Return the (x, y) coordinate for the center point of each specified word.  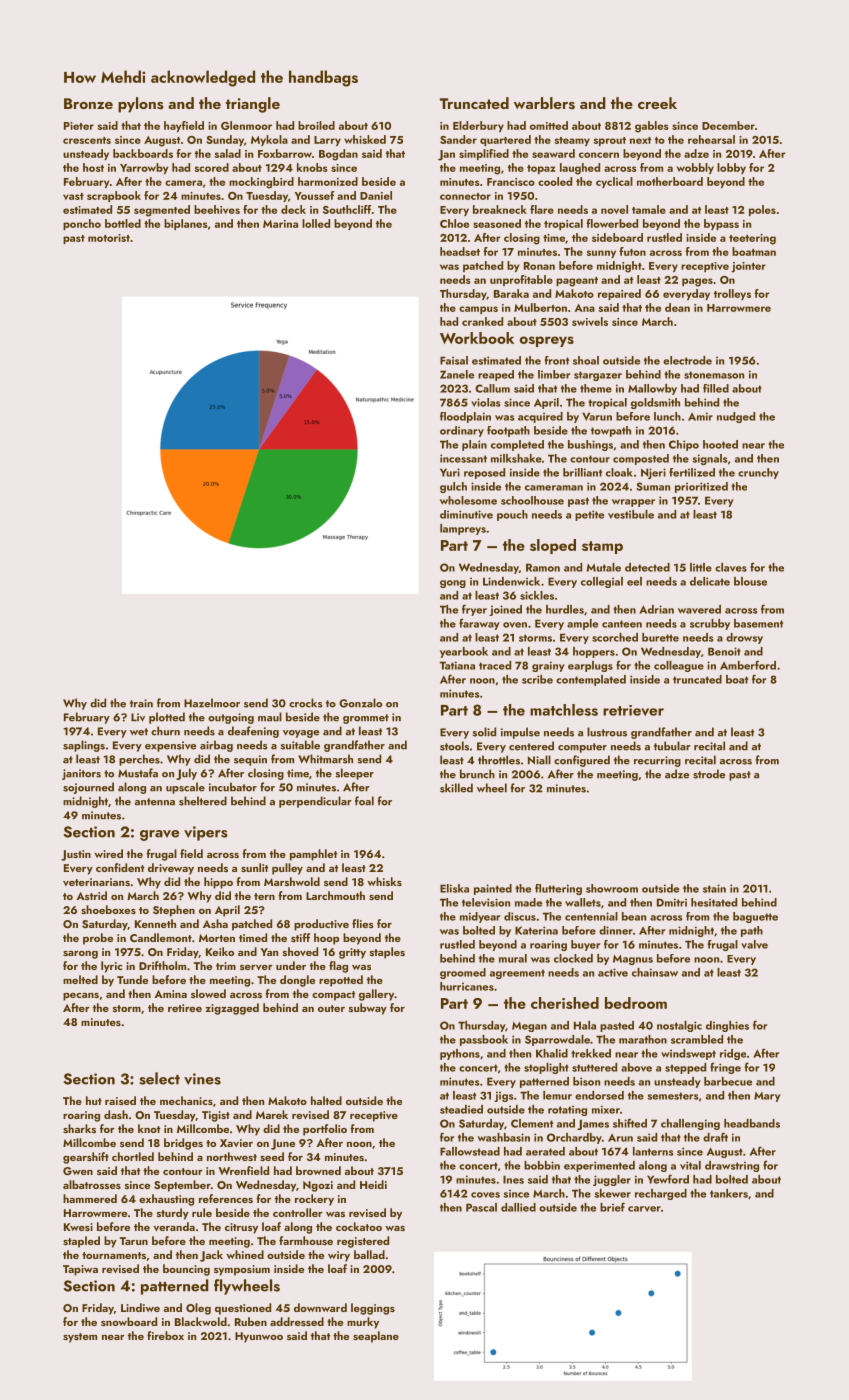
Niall (539, 760)
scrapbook (114, 196)
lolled (316, 223)
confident (120, 867)
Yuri (450, 472)
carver (644, 1209)
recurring (657, 761)
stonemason (714, 375)
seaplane (376, 1337)
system (80, 1338)
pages (697, 282)
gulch (453, 487)
